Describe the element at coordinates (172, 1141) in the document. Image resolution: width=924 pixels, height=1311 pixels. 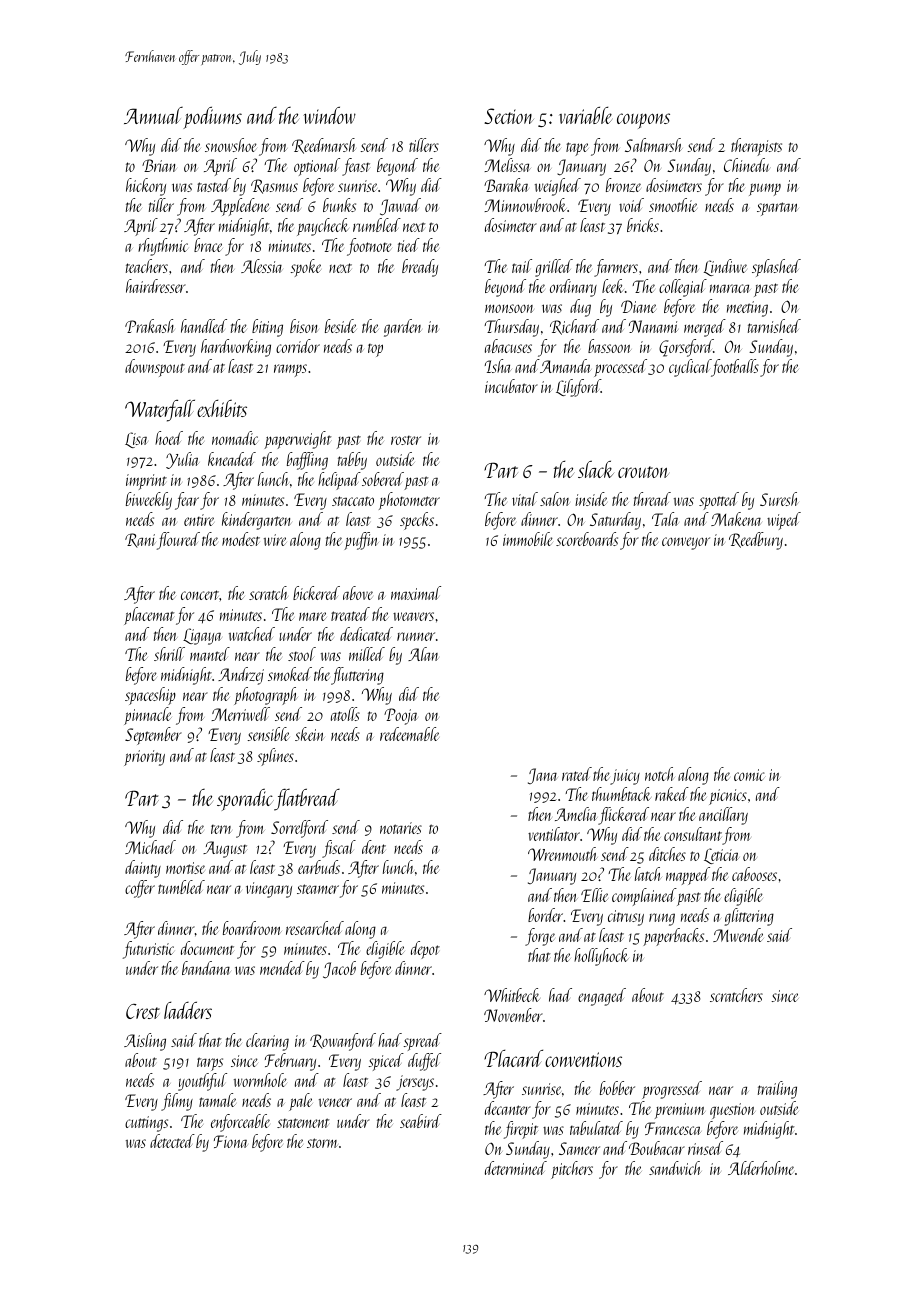
I see `detected` at that location.
